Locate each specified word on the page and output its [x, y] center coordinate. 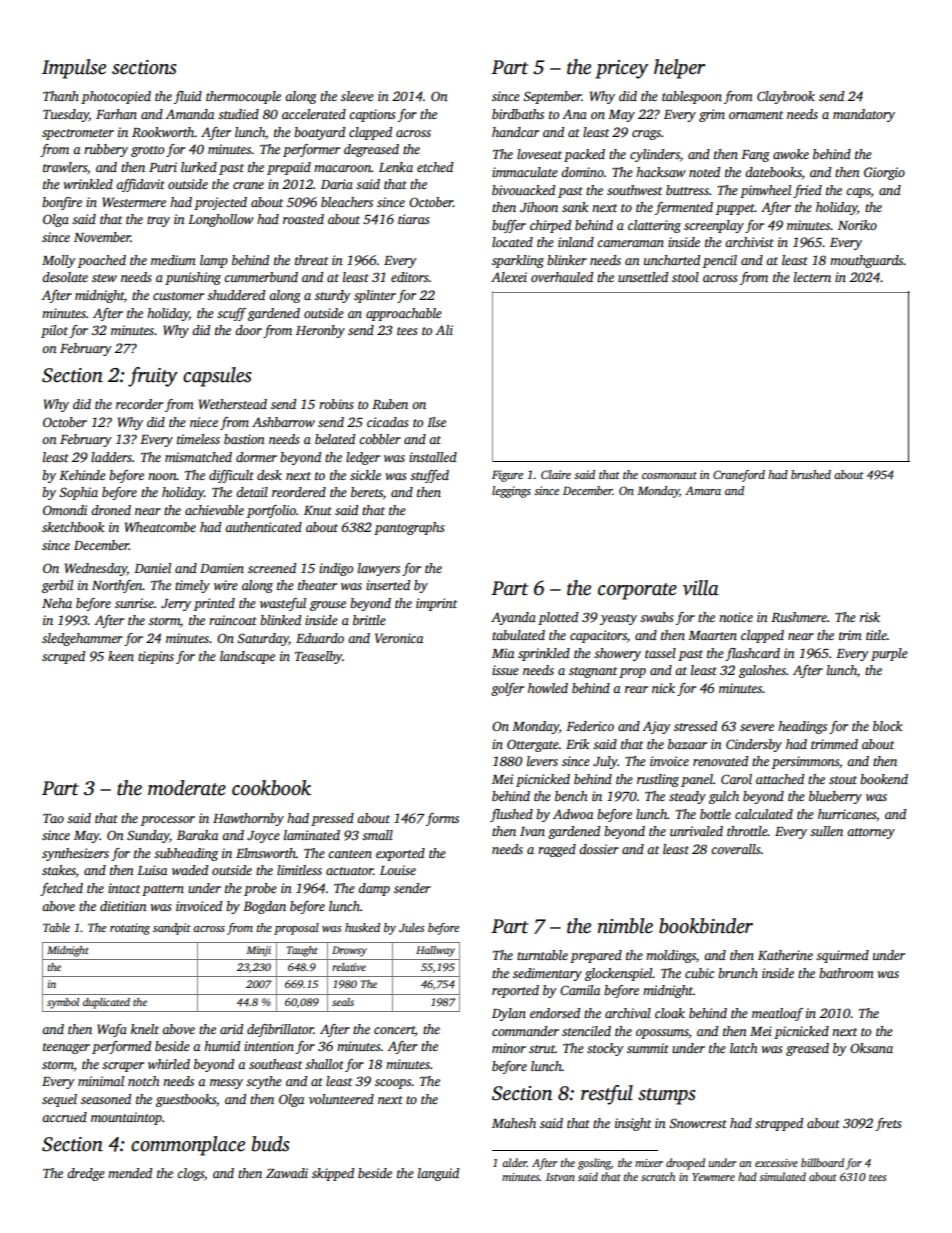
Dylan [509, 1014]
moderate [187, 788]
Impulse [74, 69]
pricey [621, 69]
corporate [637, 591]
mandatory [864, 115]
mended [130, 1173]
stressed [695, 726]
